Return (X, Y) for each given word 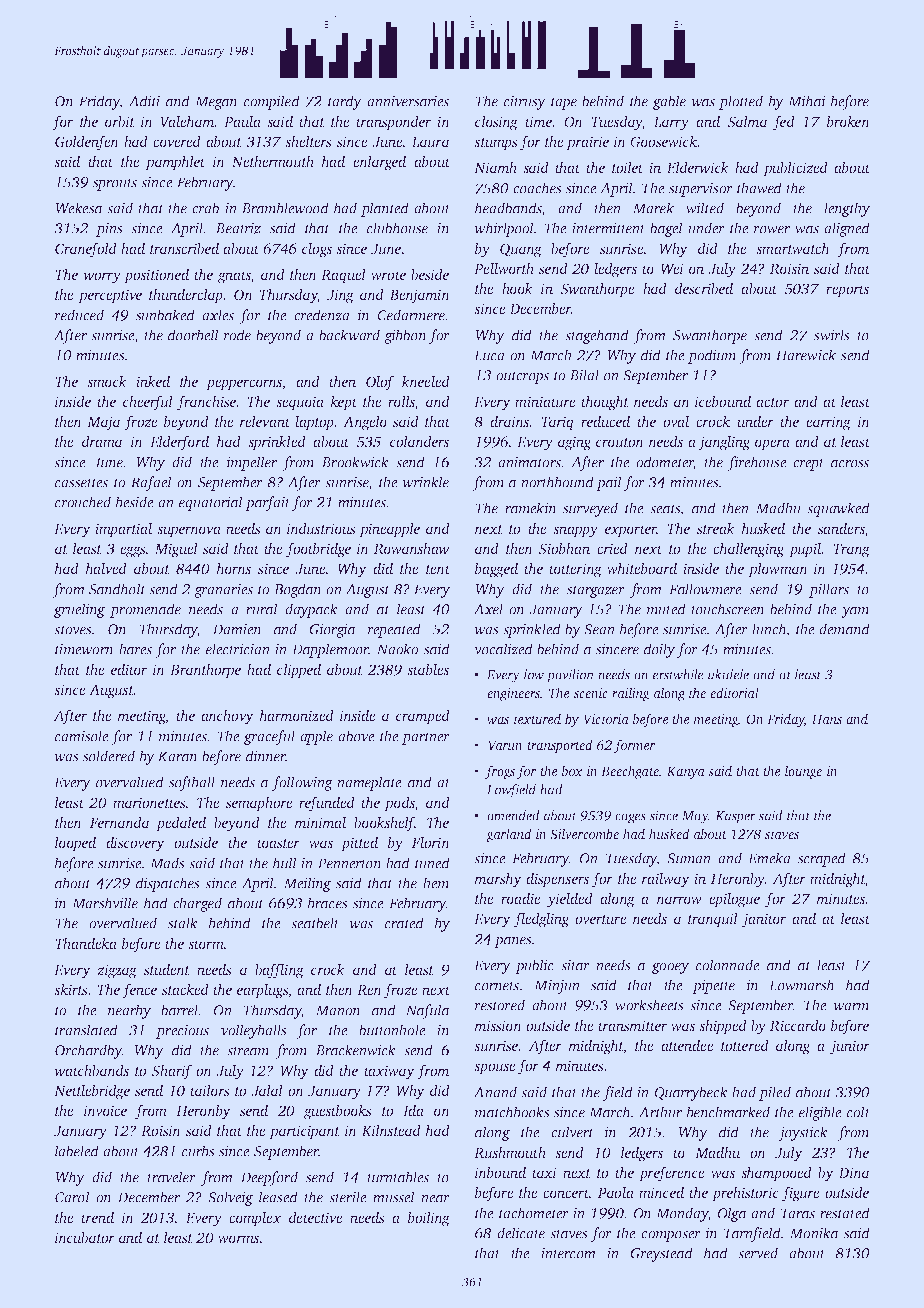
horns (234, 568)
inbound (500, 1172)
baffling (279, 971)
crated (404, 923)
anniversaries (408, 101)
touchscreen (728, 609)
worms (238, 1239)
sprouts (115, 184)
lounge (803, 772)
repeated (394, 630)
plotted (741, 102)
